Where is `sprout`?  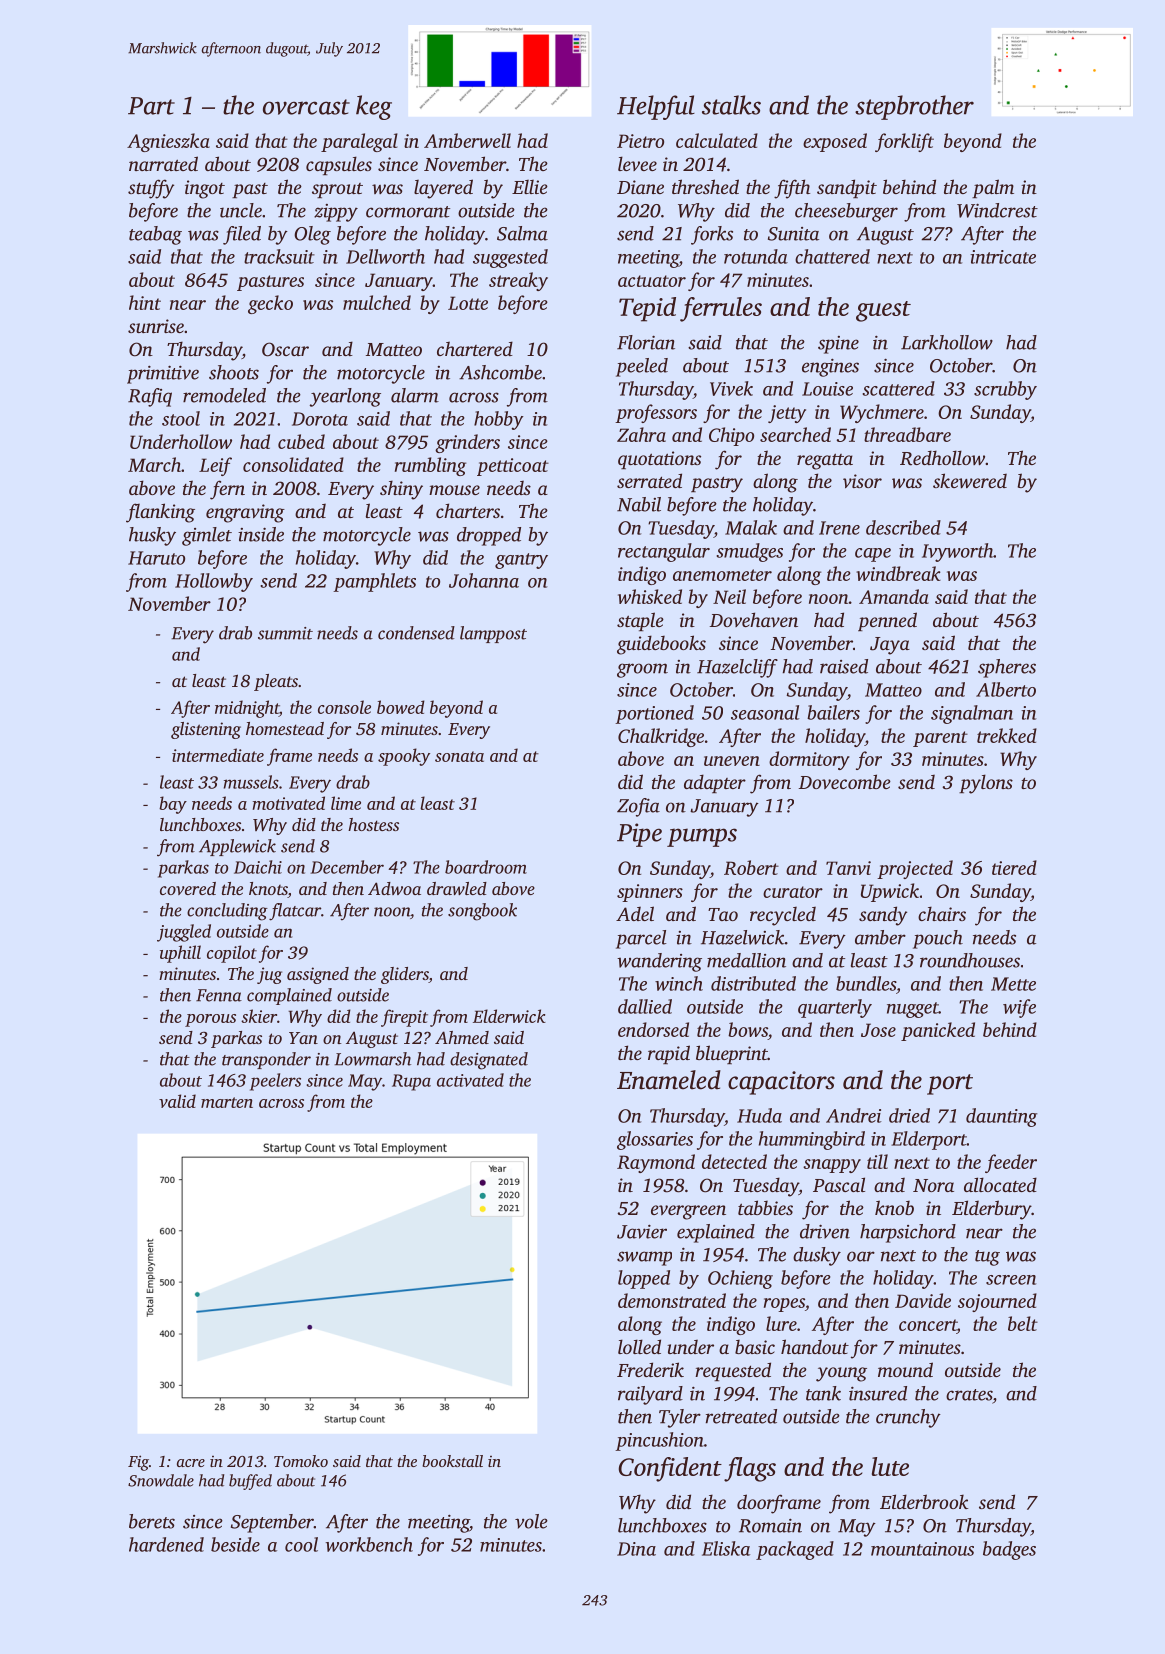
sprout is located at coordinates (337, 190).
